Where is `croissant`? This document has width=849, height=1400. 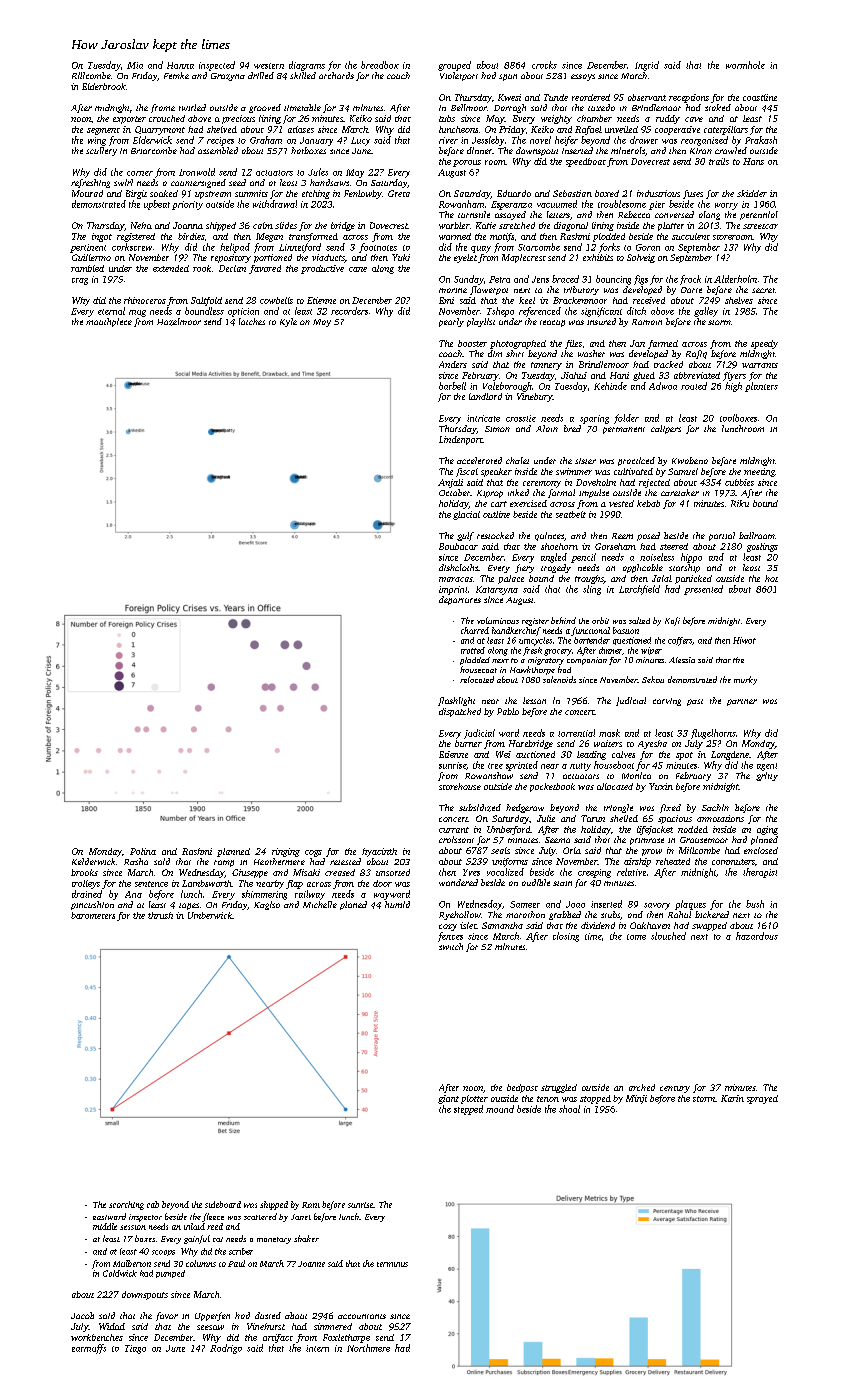
croissant is located at coordinates (456, 839).
